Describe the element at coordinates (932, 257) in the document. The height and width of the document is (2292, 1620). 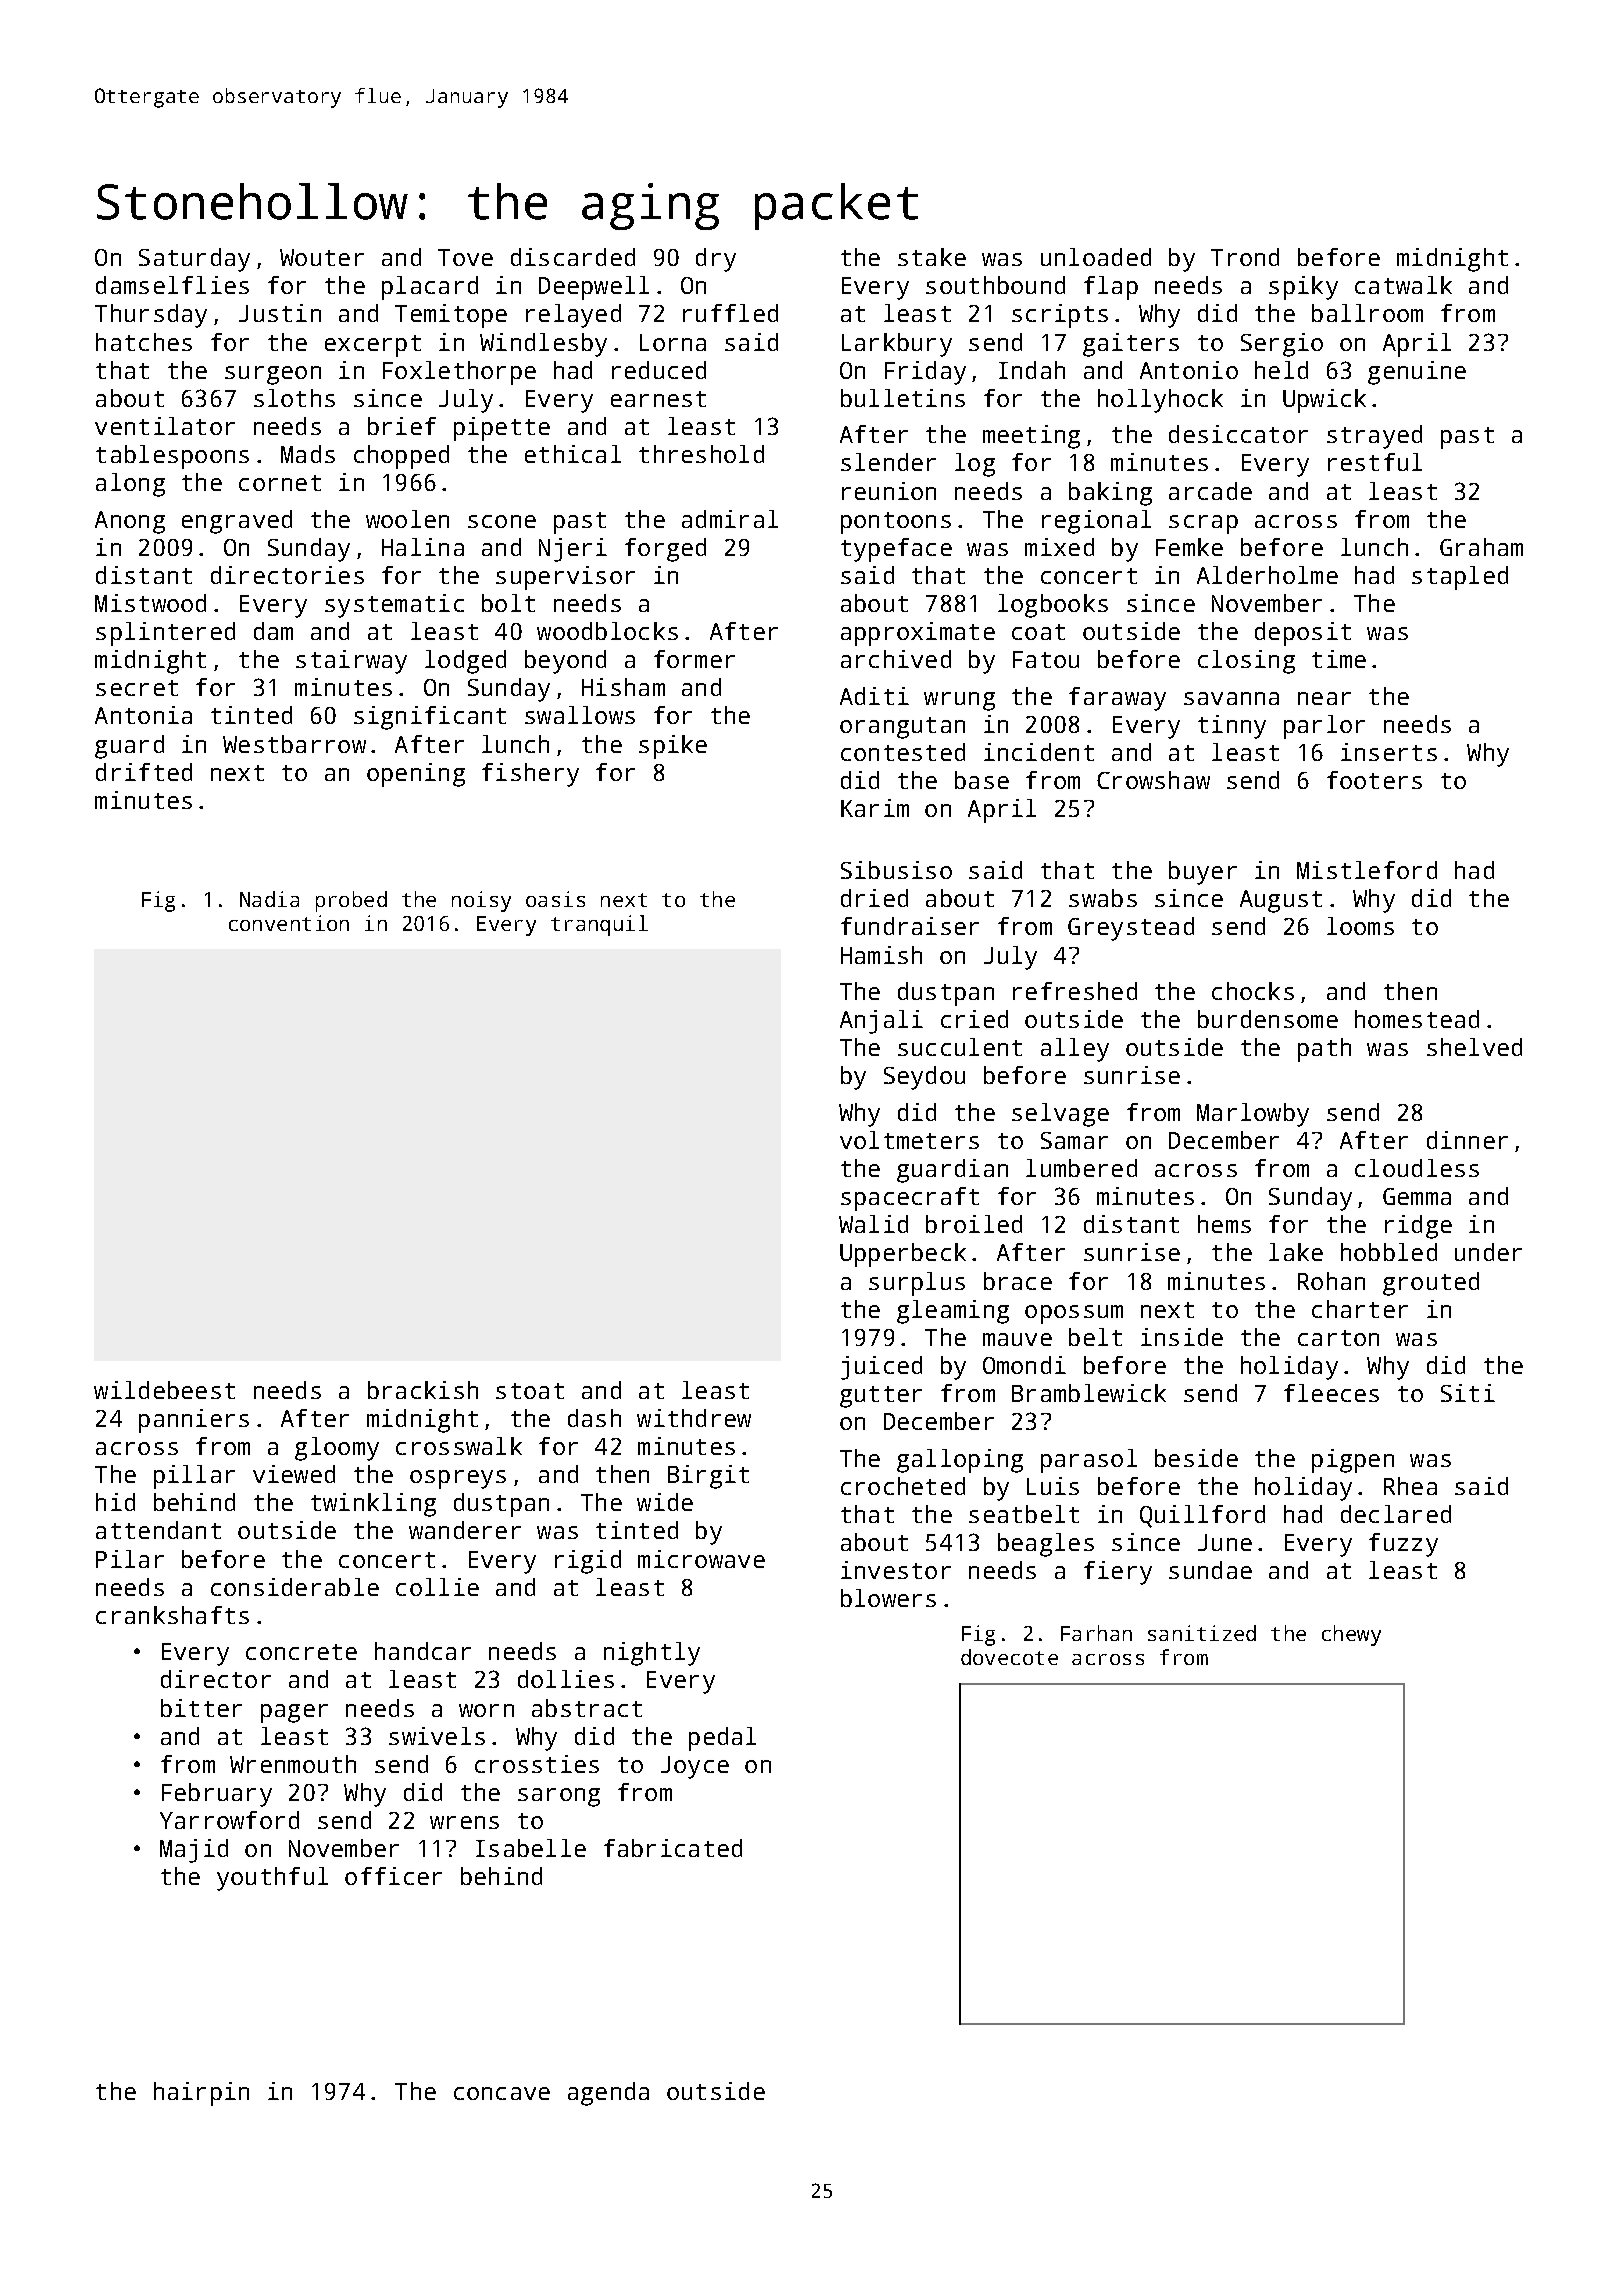
I see `stake` at that location.
